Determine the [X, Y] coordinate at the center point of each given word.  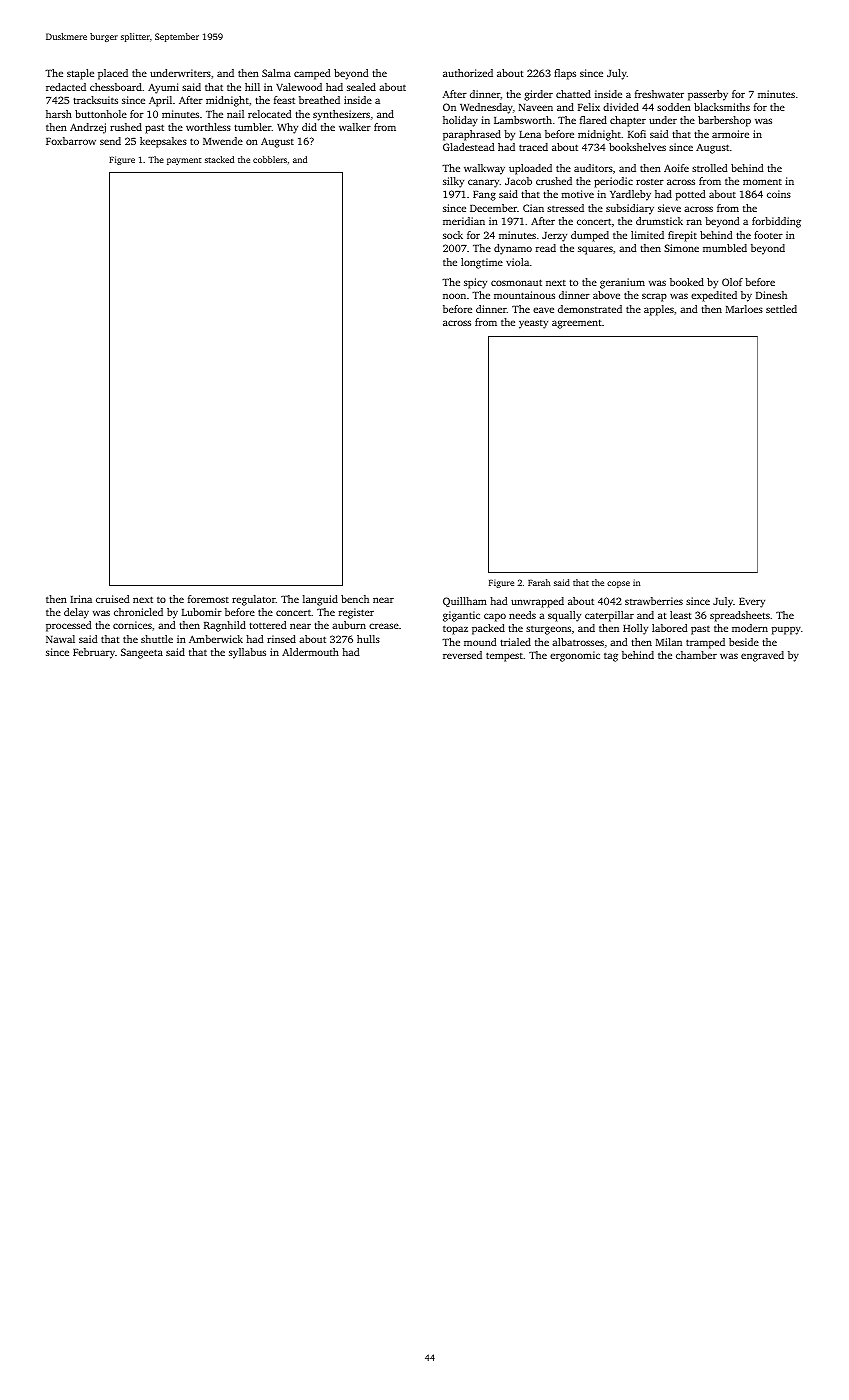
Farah [539, 582]
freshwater [659, 94]
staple [80, 74]
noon [454, 296]
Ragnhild [225, 626]
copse [618, 584]
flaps [565, 74]
